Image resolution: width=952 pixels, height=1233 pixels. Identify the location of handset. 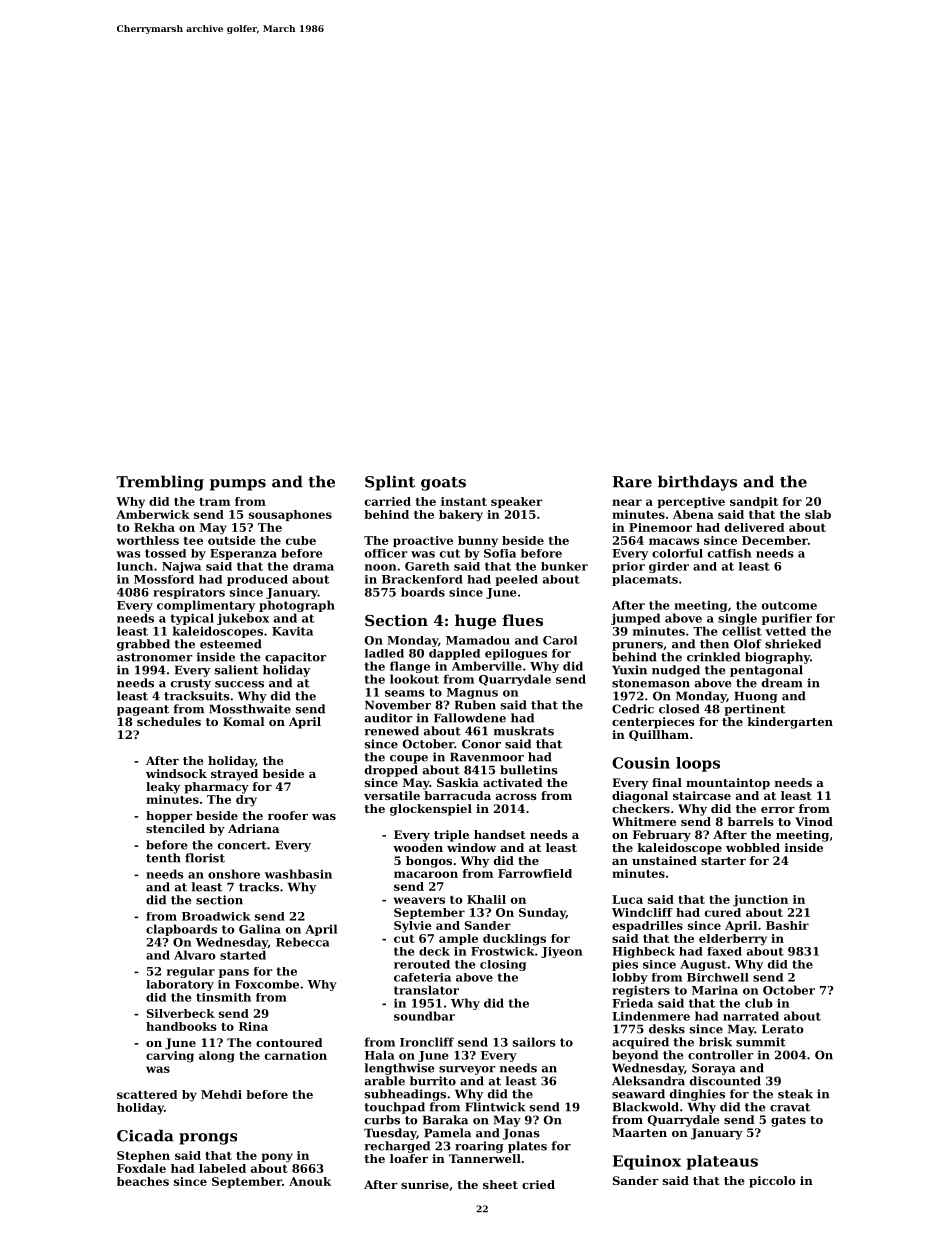
(500, 834).
